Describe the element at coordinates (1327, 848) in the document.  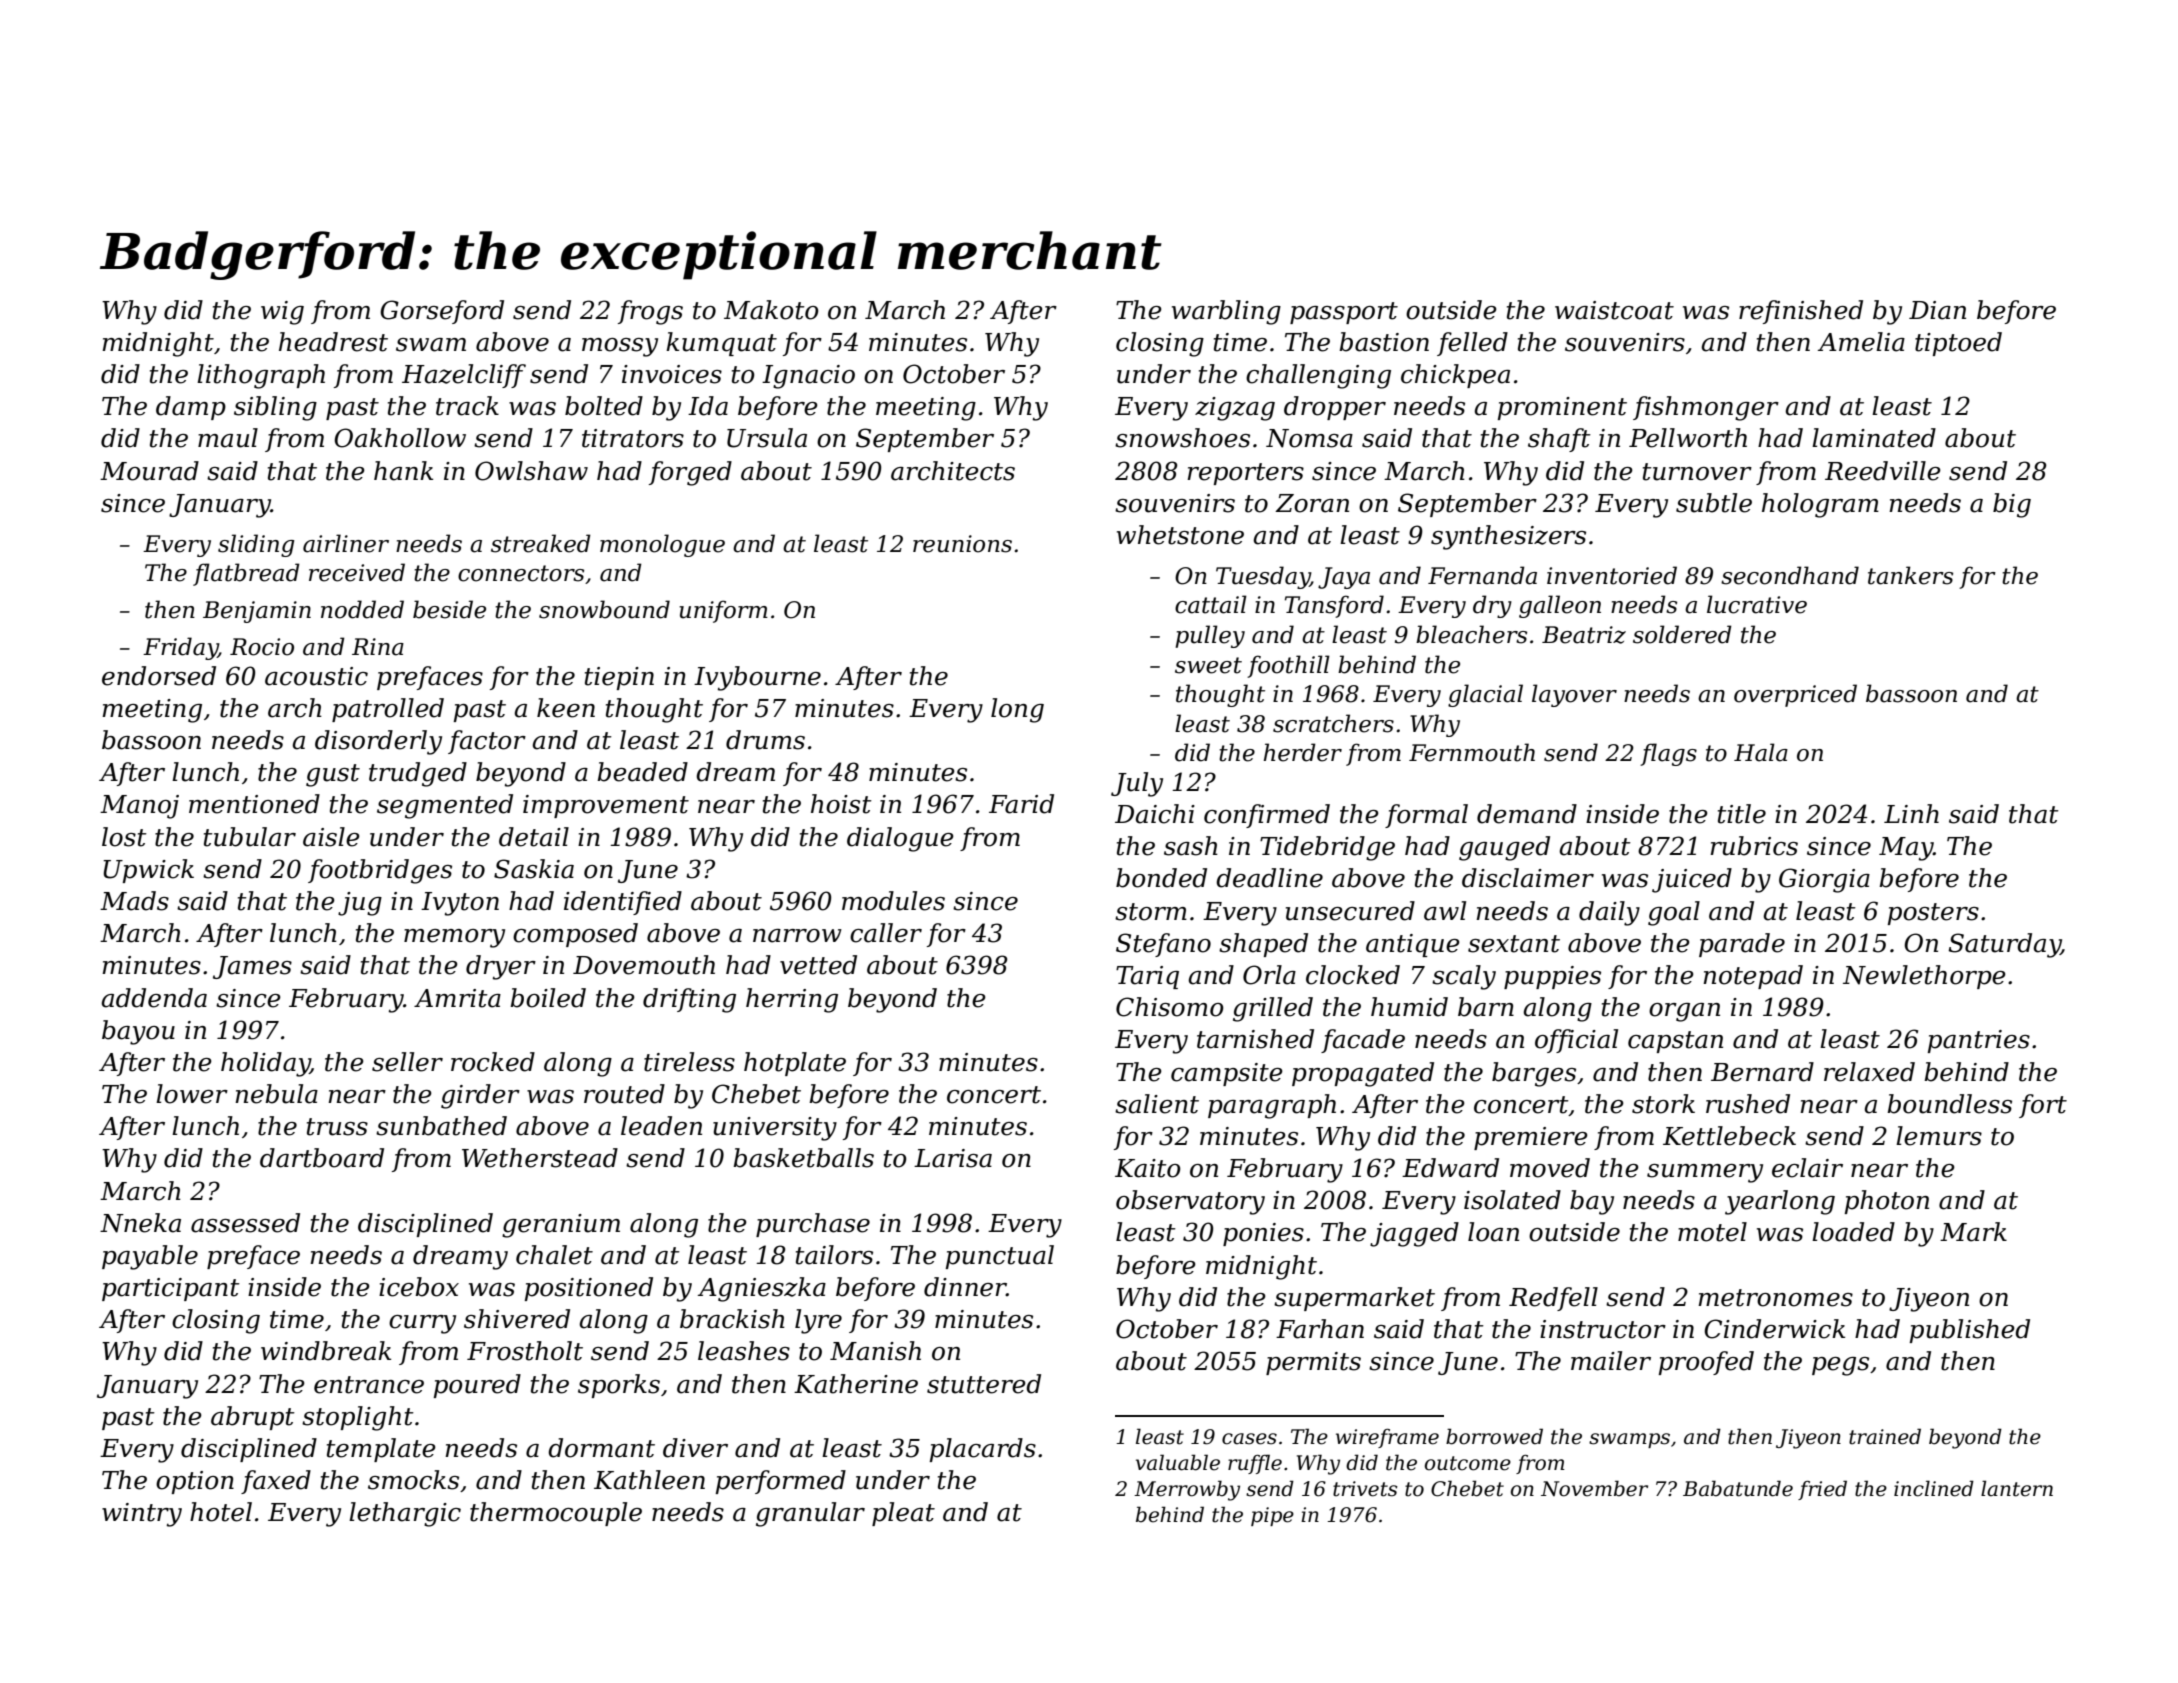
I see `Tidebridge` at that location.
